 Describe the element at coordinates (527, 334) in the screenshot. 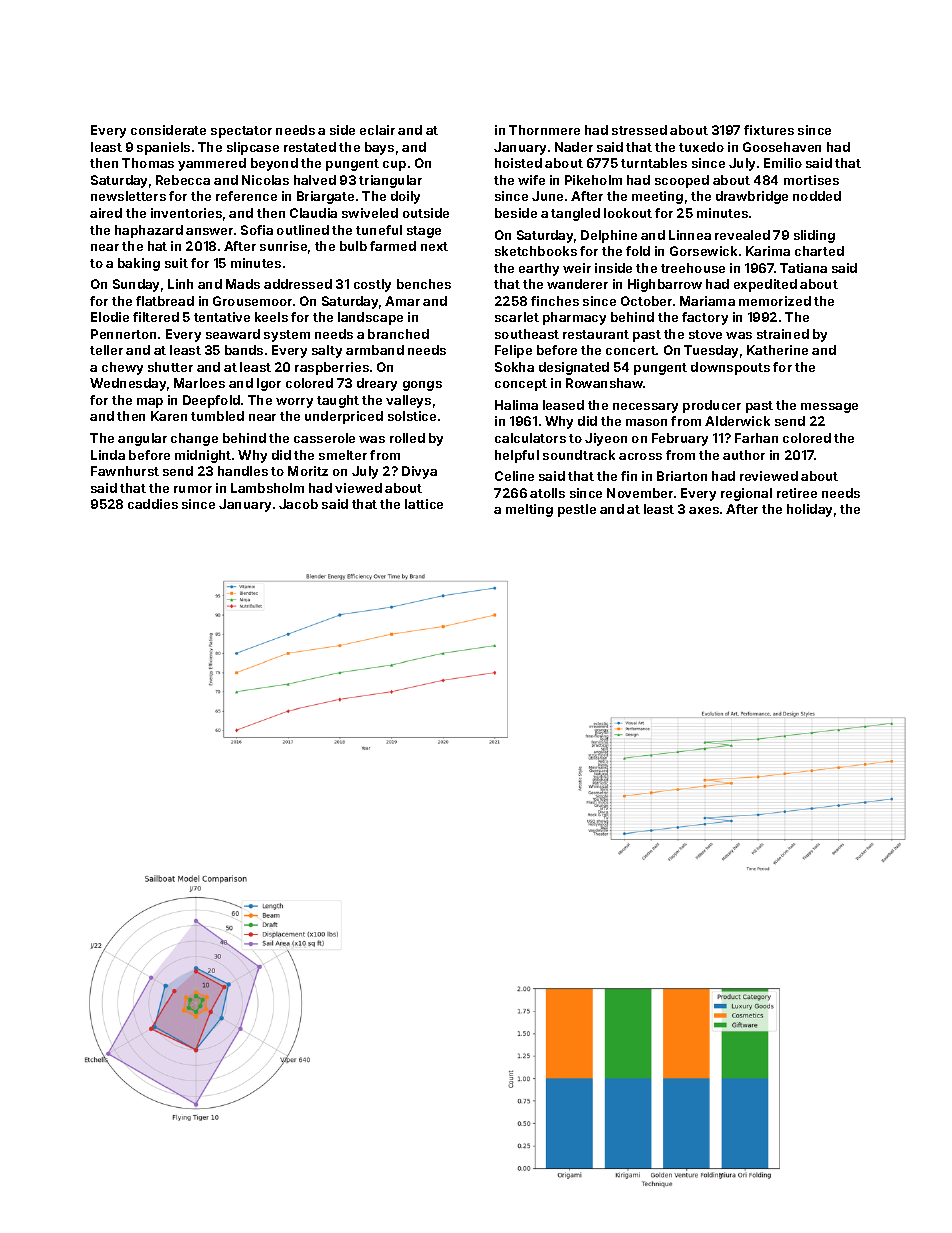

I see `southeast` at that location.
